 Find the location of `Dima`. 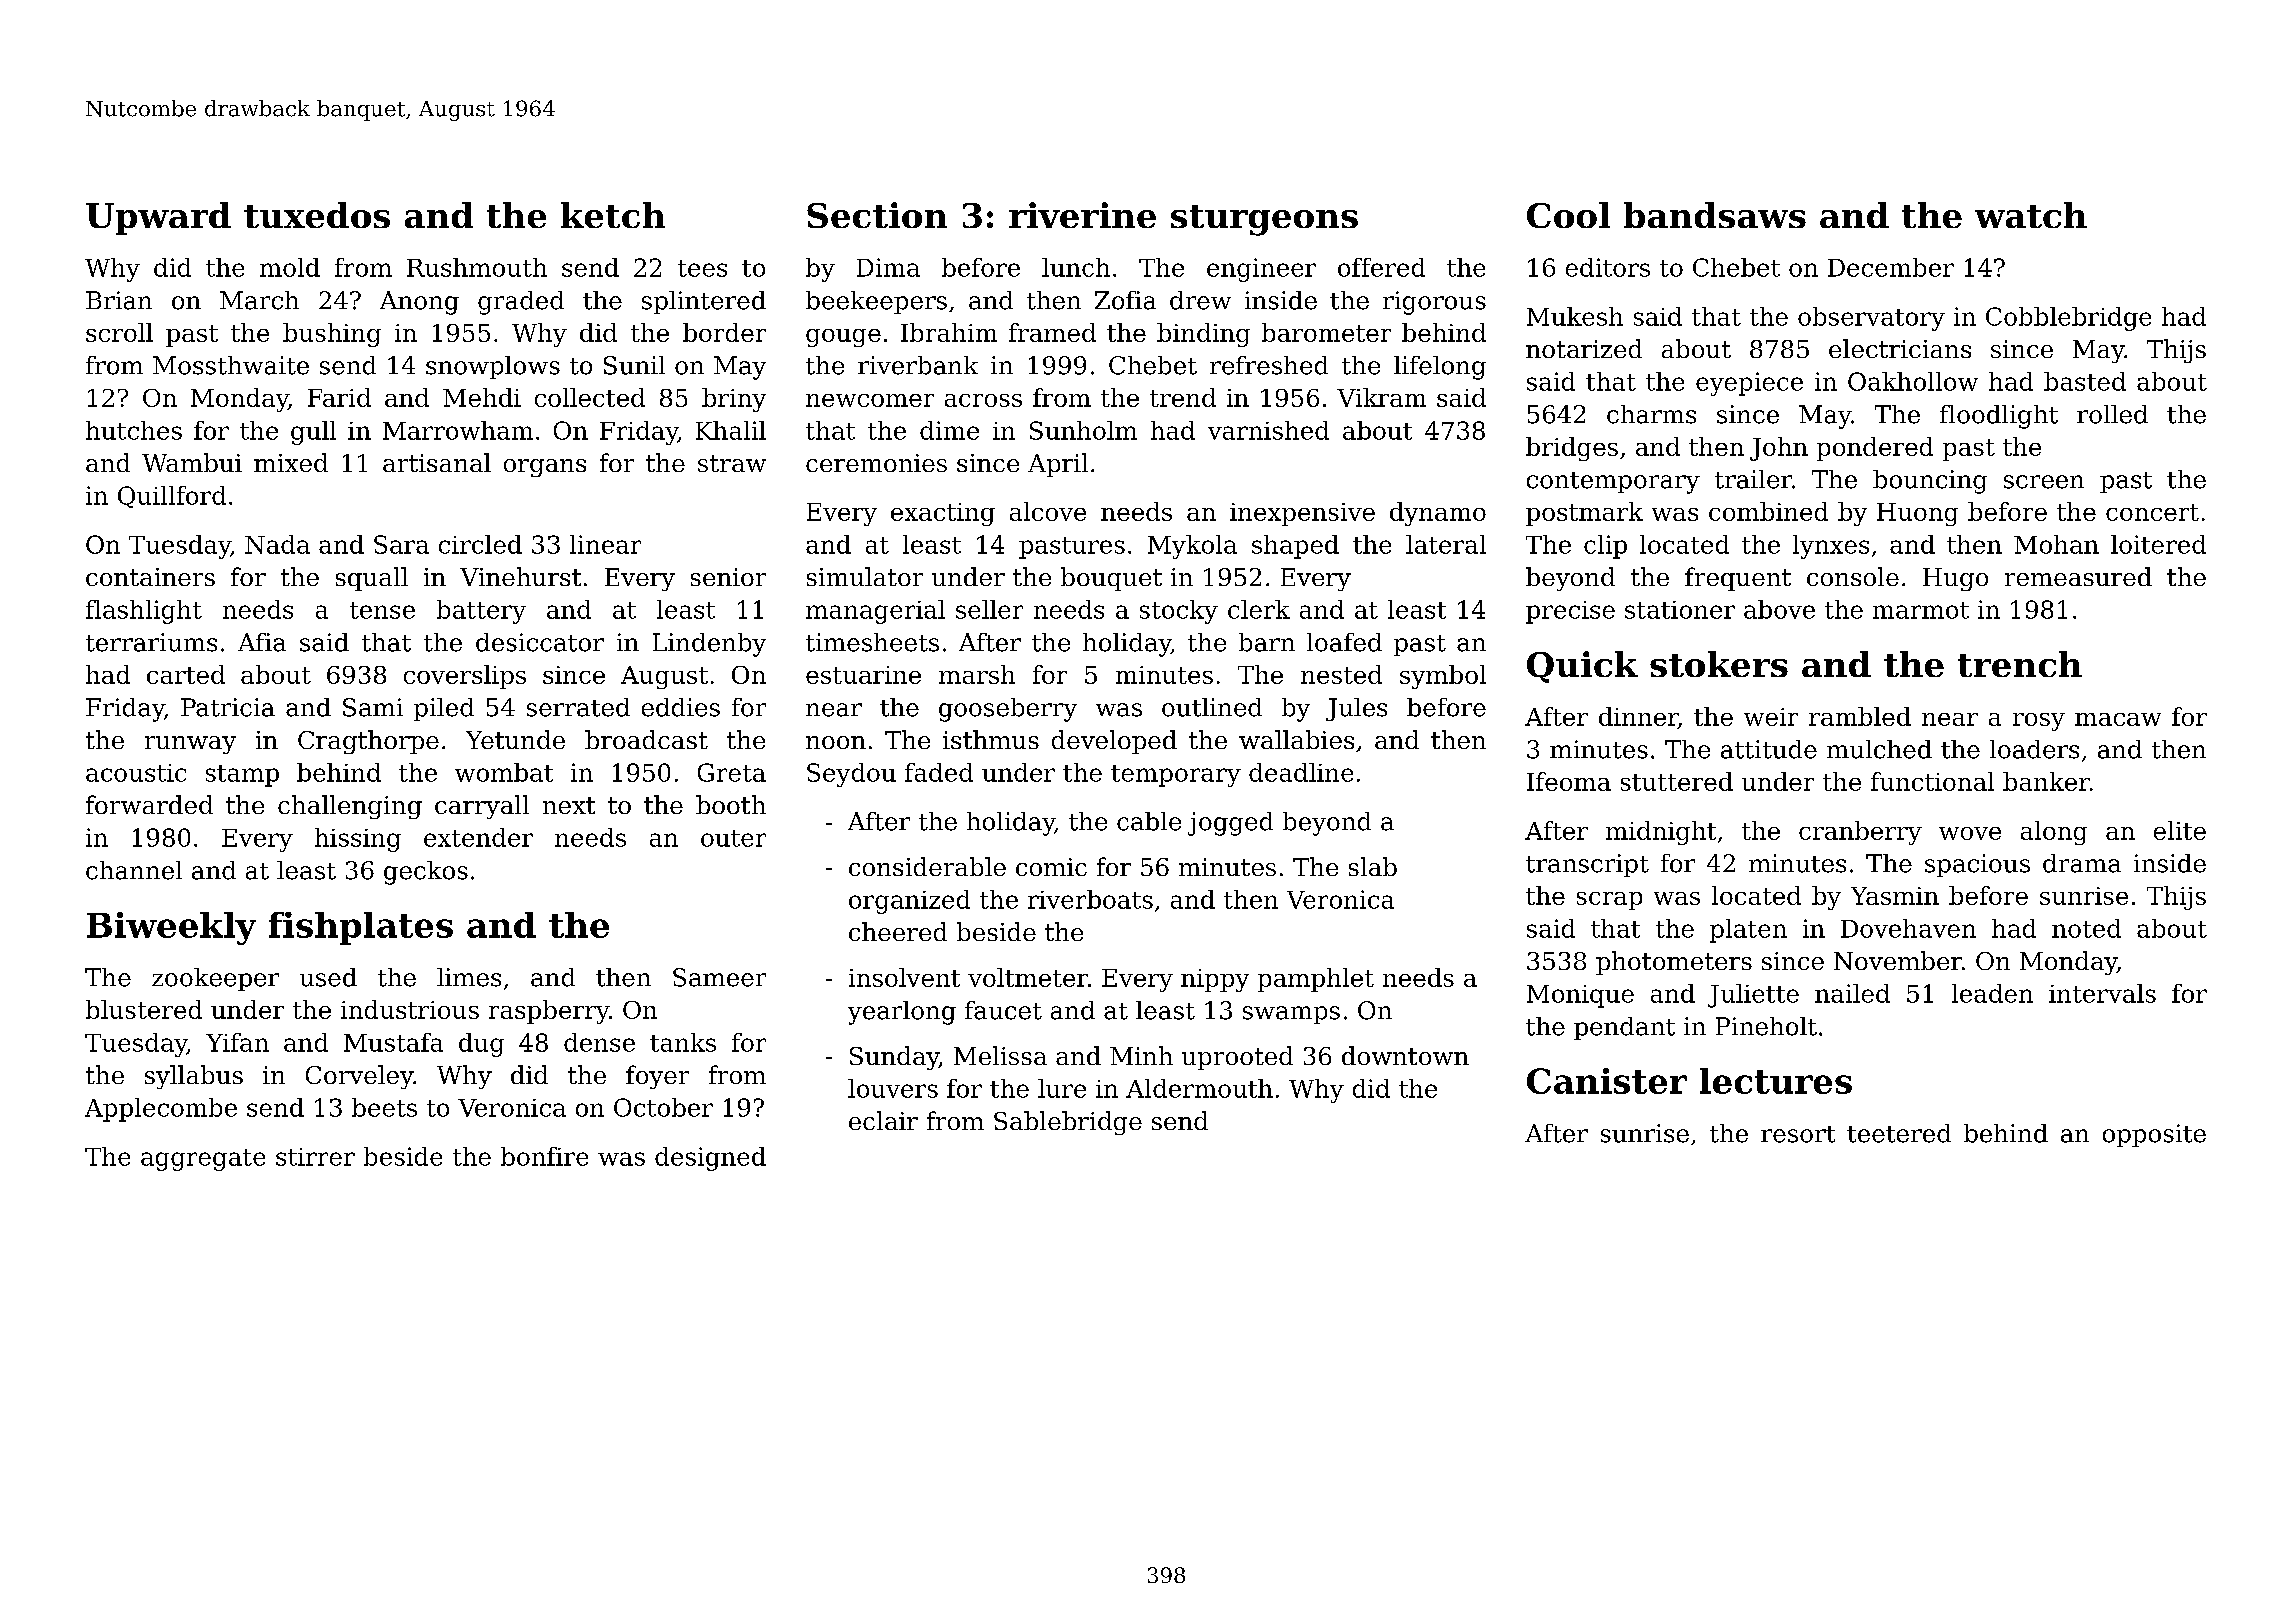

Dima is located at coordinates (888, 267).
